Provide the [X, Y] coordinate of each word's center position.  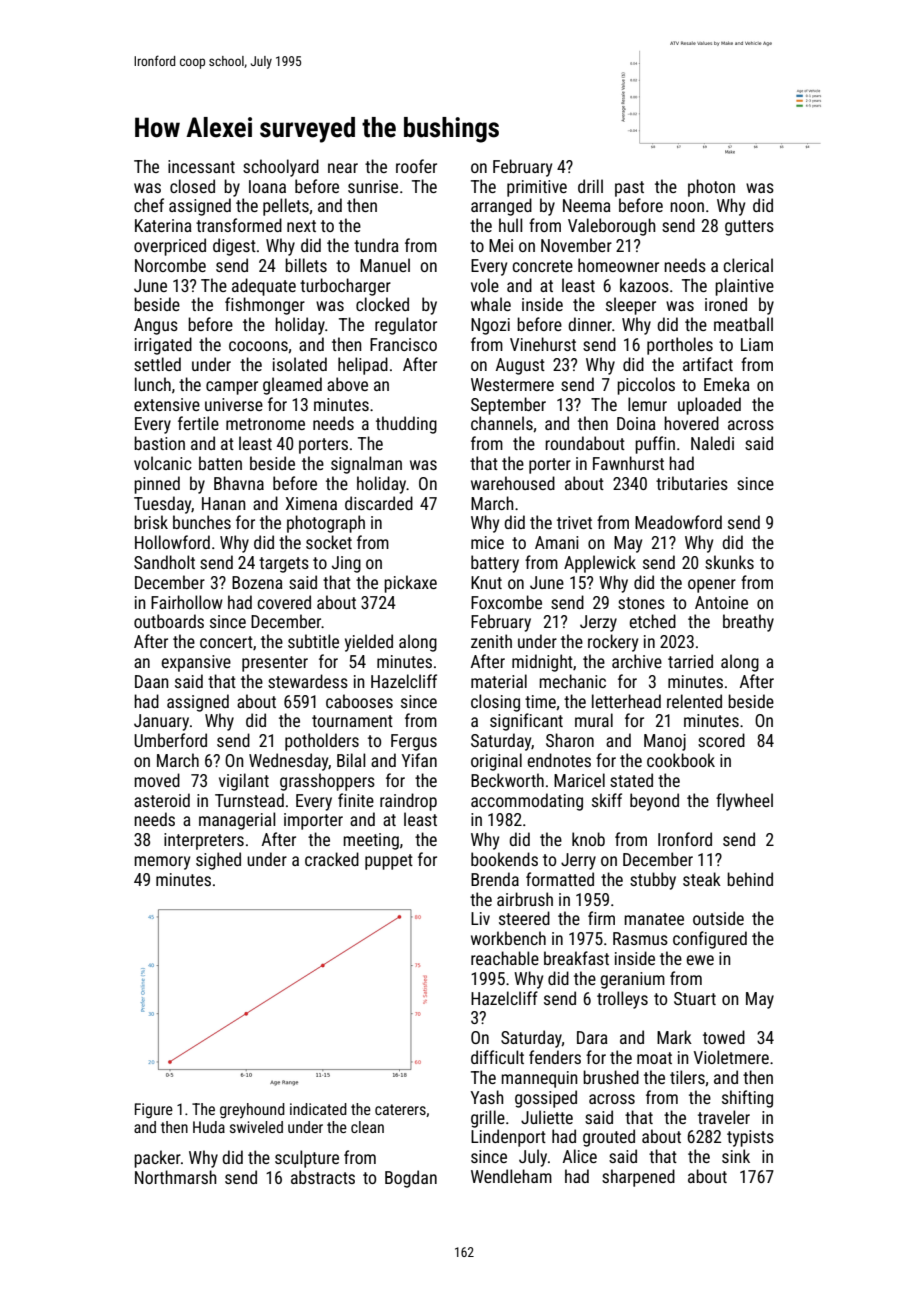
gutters [749, 228]
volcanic [163, 463]
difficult [497, 1057]
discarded [379, 503]
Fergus [414, 742]
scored [721, 740]
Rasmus [640, 938]
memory [162, 863]
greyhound [252, 1110]
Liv [480, 918]
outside [718, 918]
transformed [239, 225]
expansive [196, 663]
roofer [416, 166]
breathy [748, 623]
